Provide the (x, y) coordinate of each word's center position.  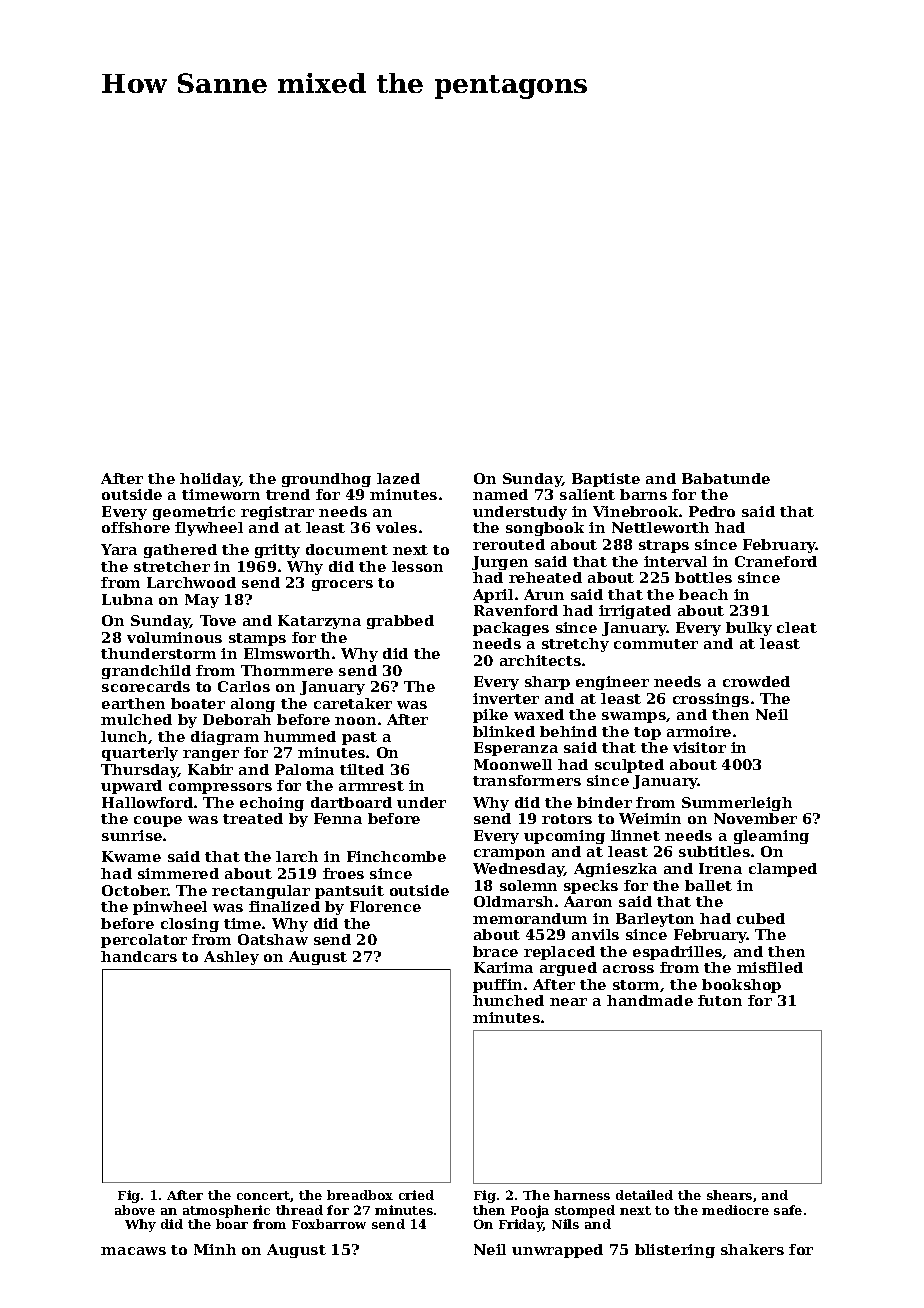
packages (511, 629)
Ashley (231, 958)
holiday (210, 480)
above (135, 1210)
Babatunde (726, 478)
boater (198, 703)
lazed (398, 478)
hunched (508, 1000)
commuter (656, 644)
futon (720, 1000)
